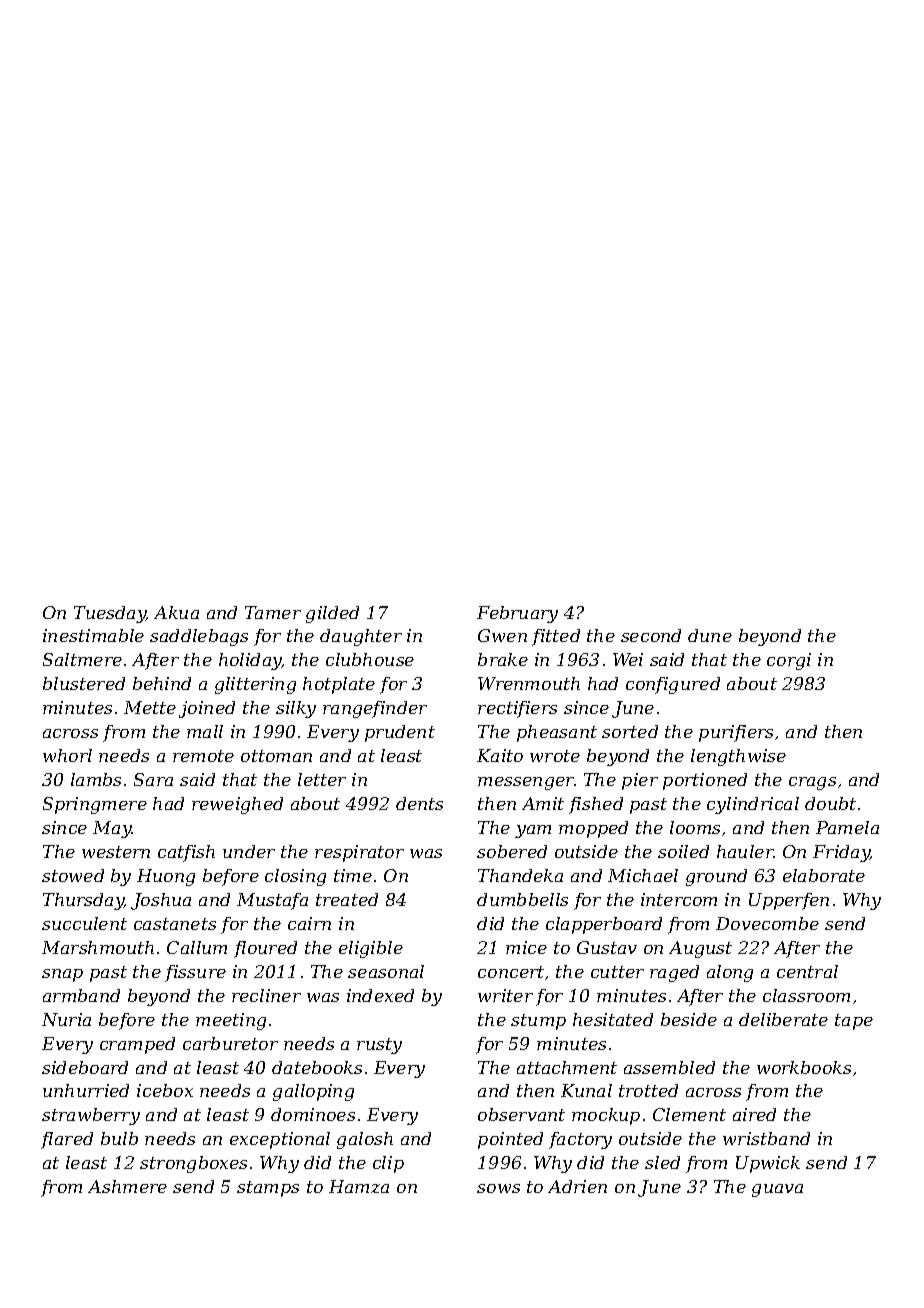 This screenshot has width=924, height=1308. I want to click on Adrien, so click(577, 1186).
